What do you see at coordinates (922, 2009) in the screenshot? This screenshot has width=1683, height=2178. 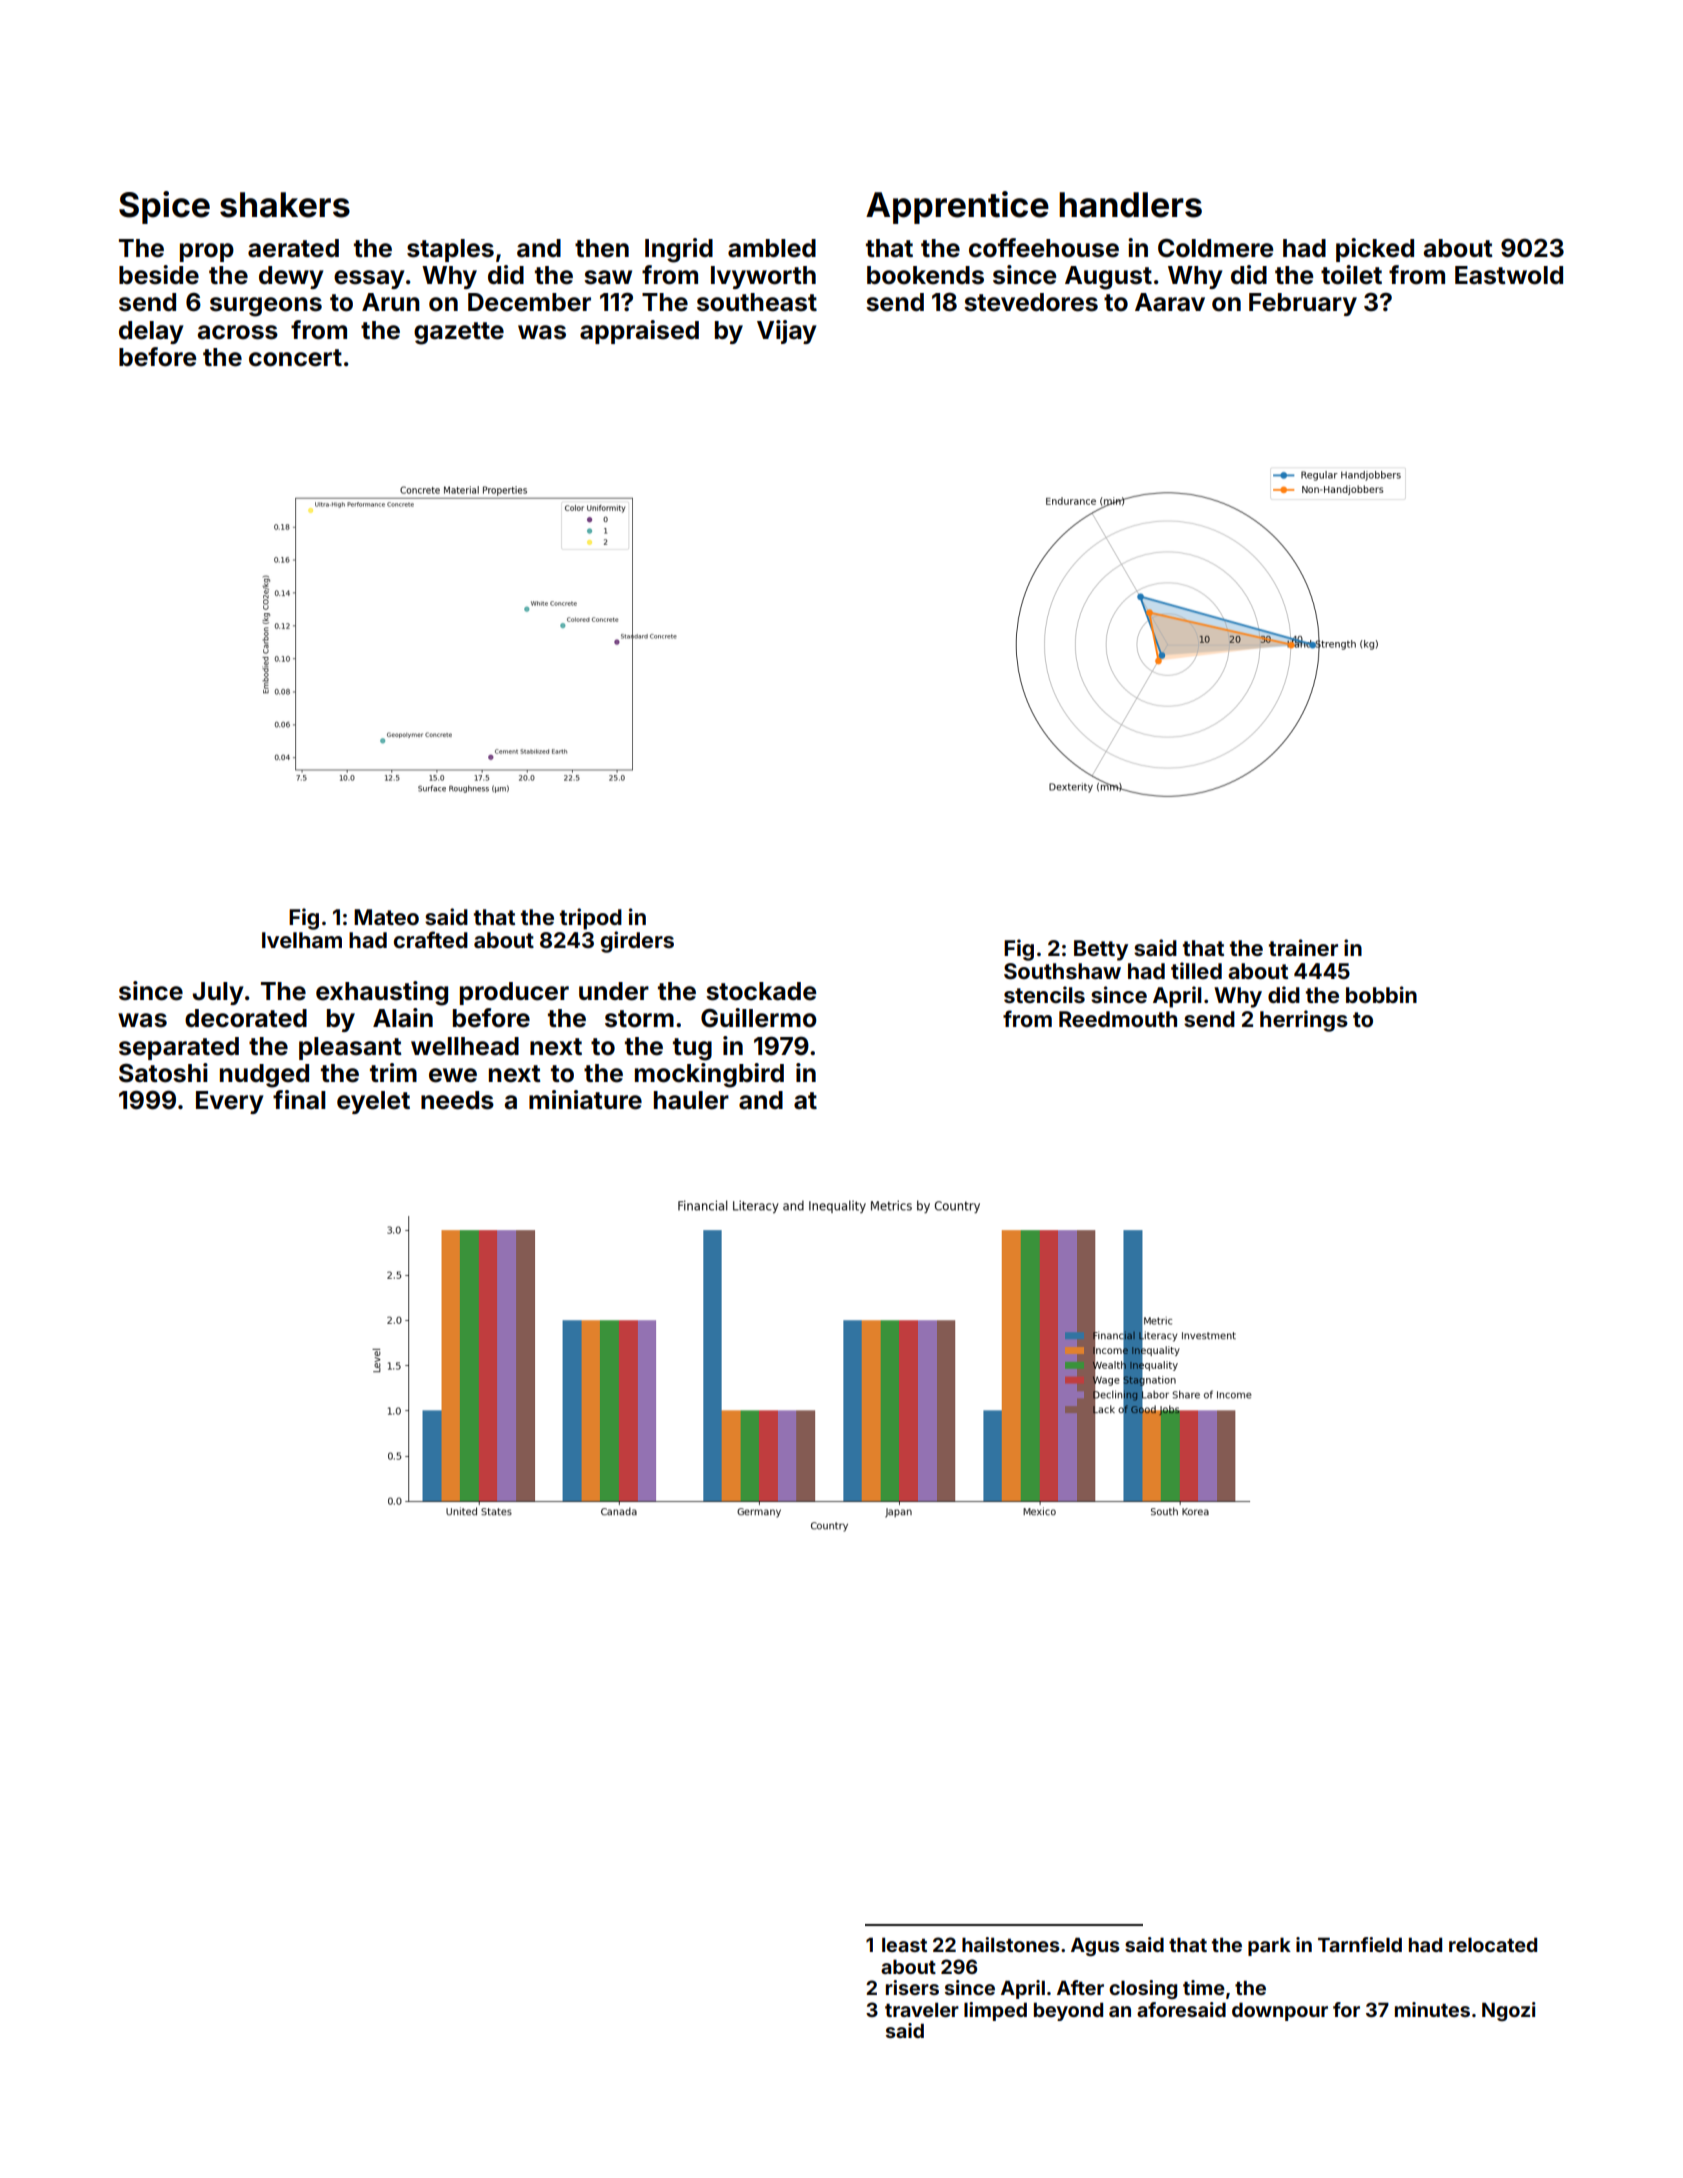 I see `traveler` at bounding box center [922, 2009].
